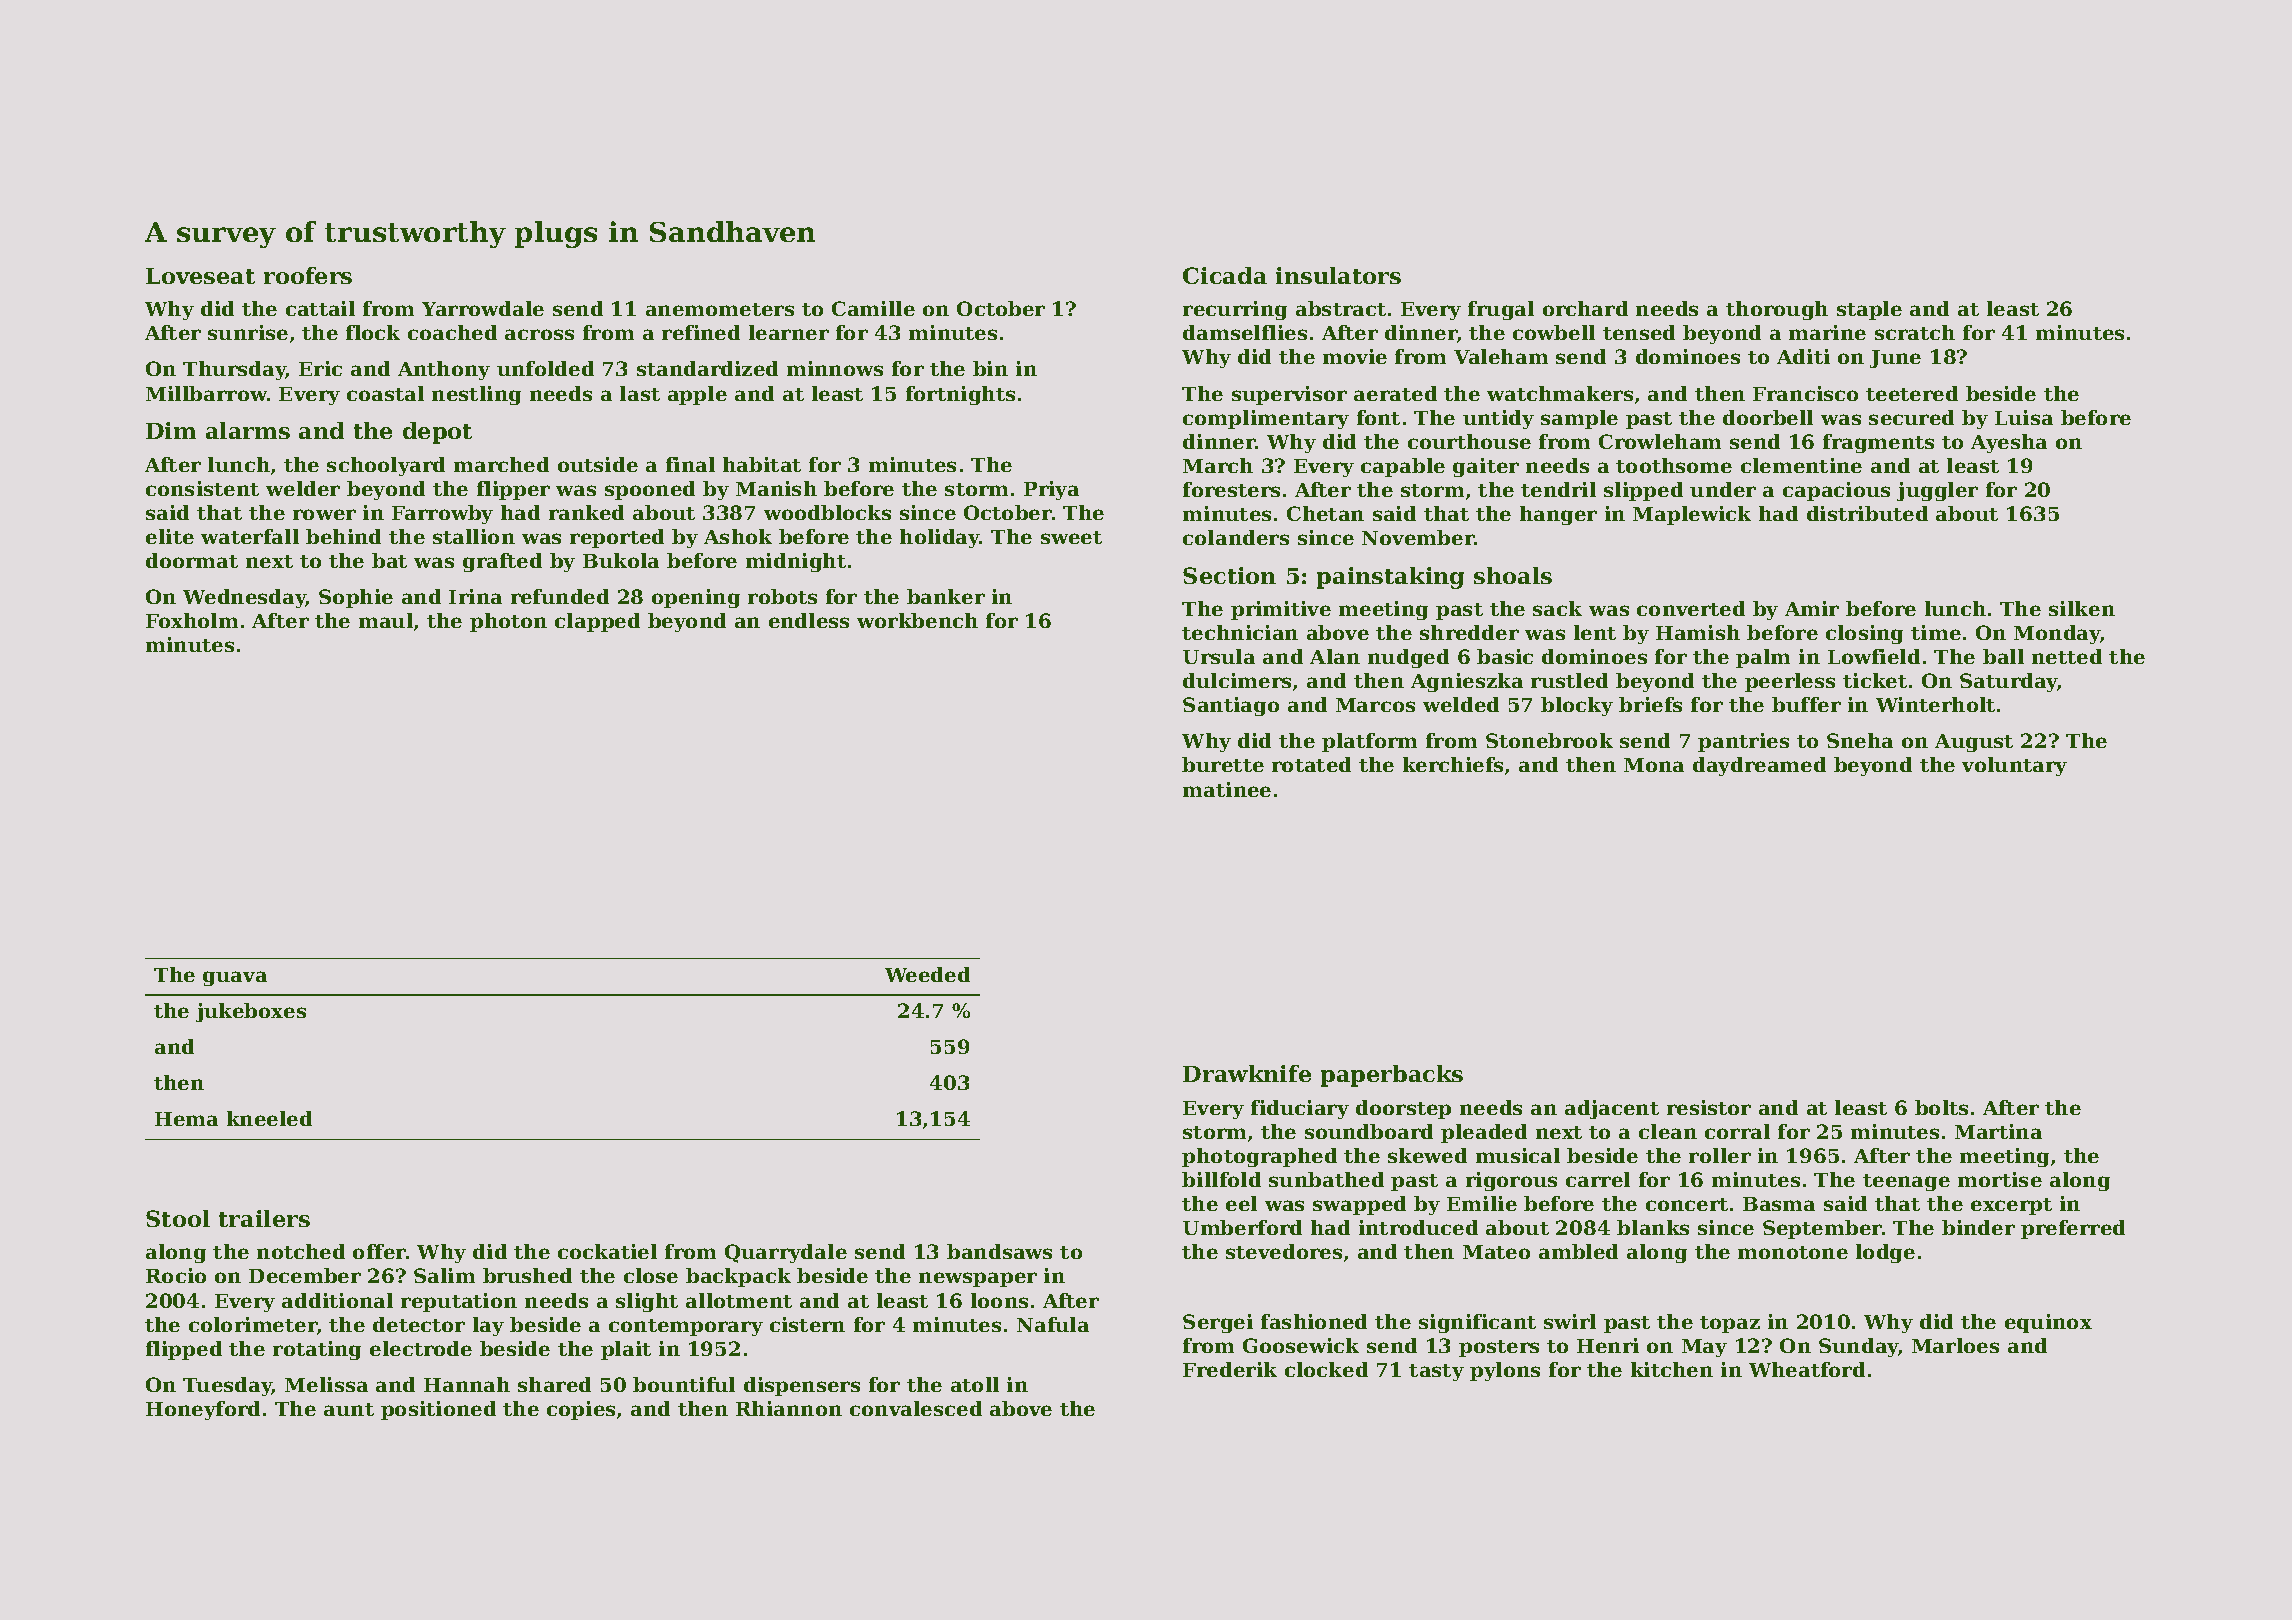 The height and width of the document is (1620, 2292). What do you see at coordinates (1338, 275) in the document?
I see `insulators` at bounding box center [1338, 275].
